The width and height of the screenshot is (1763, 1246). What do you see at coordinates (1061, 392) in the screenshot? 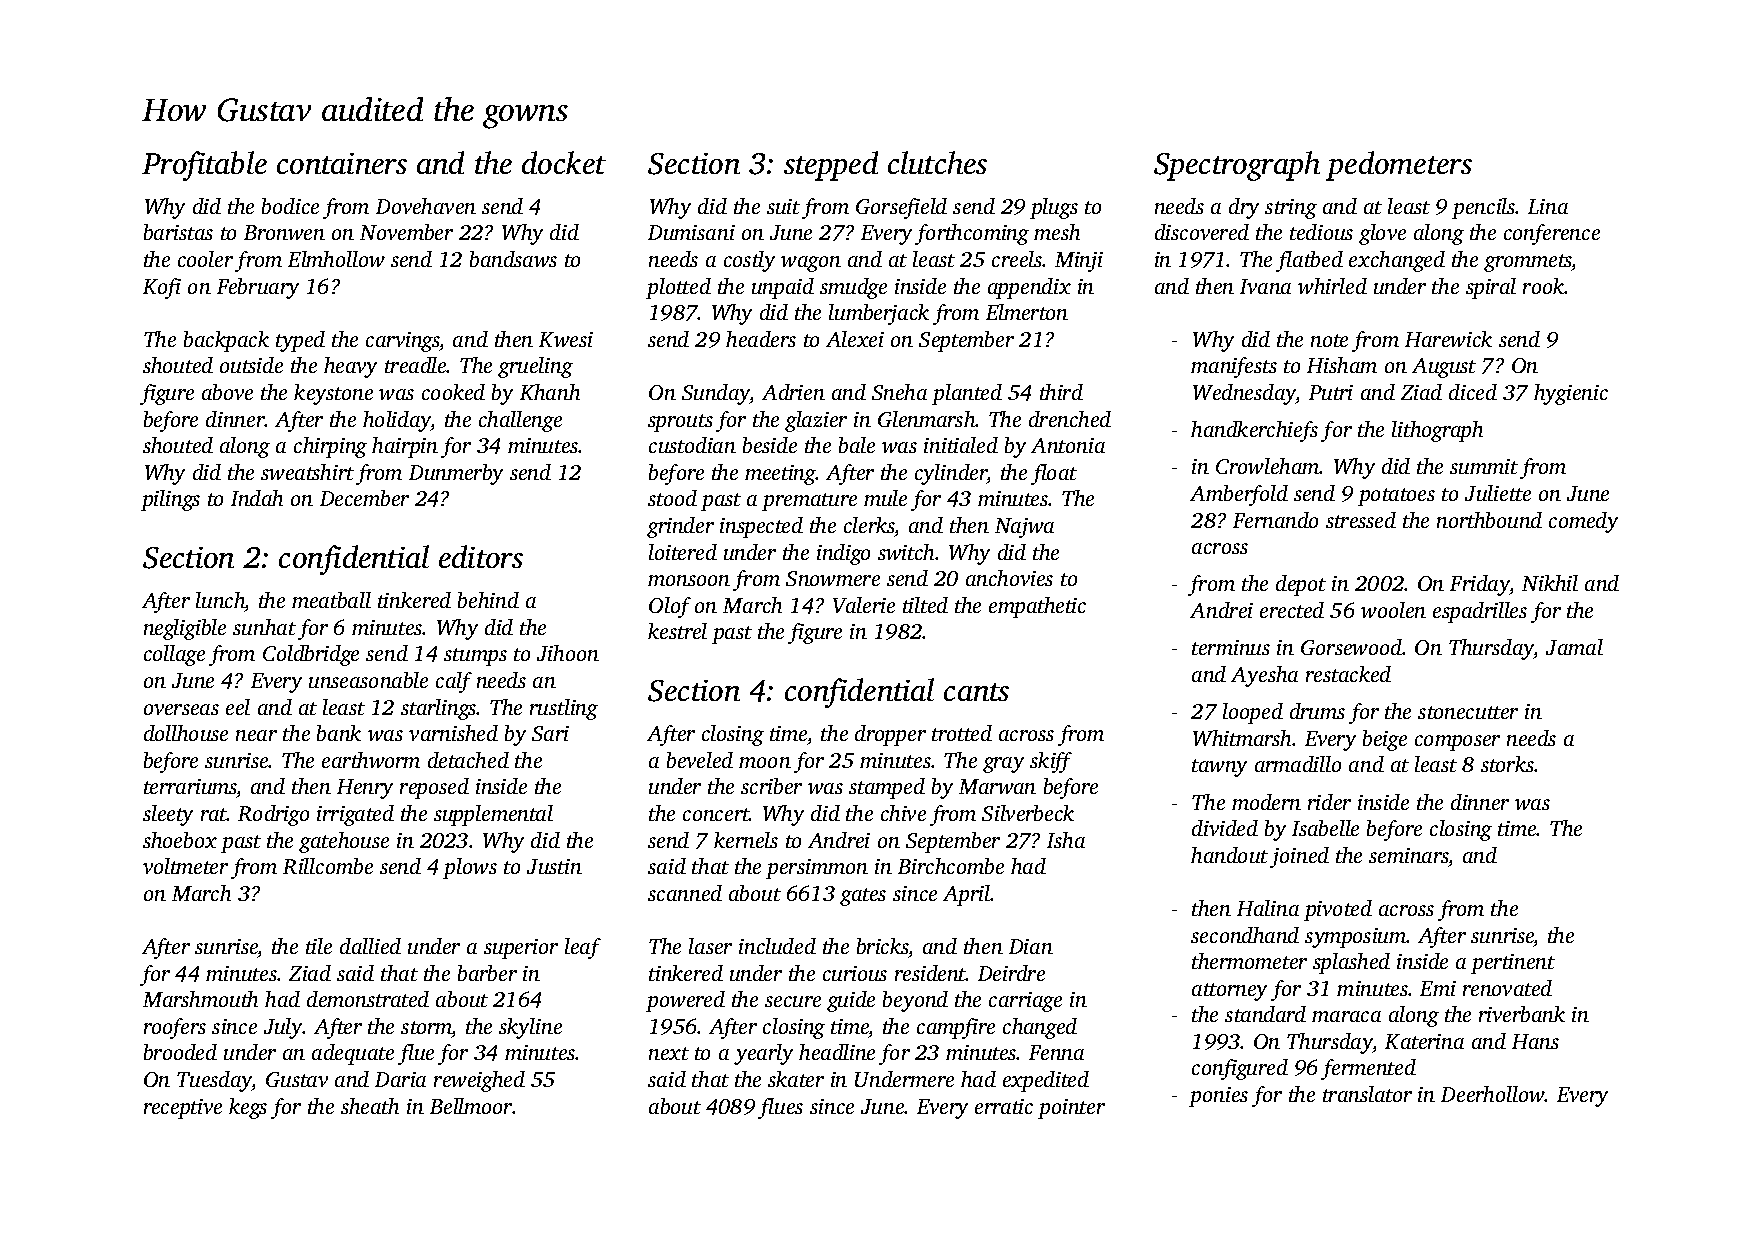
I see `third` at bounding box center [1061, 392].
